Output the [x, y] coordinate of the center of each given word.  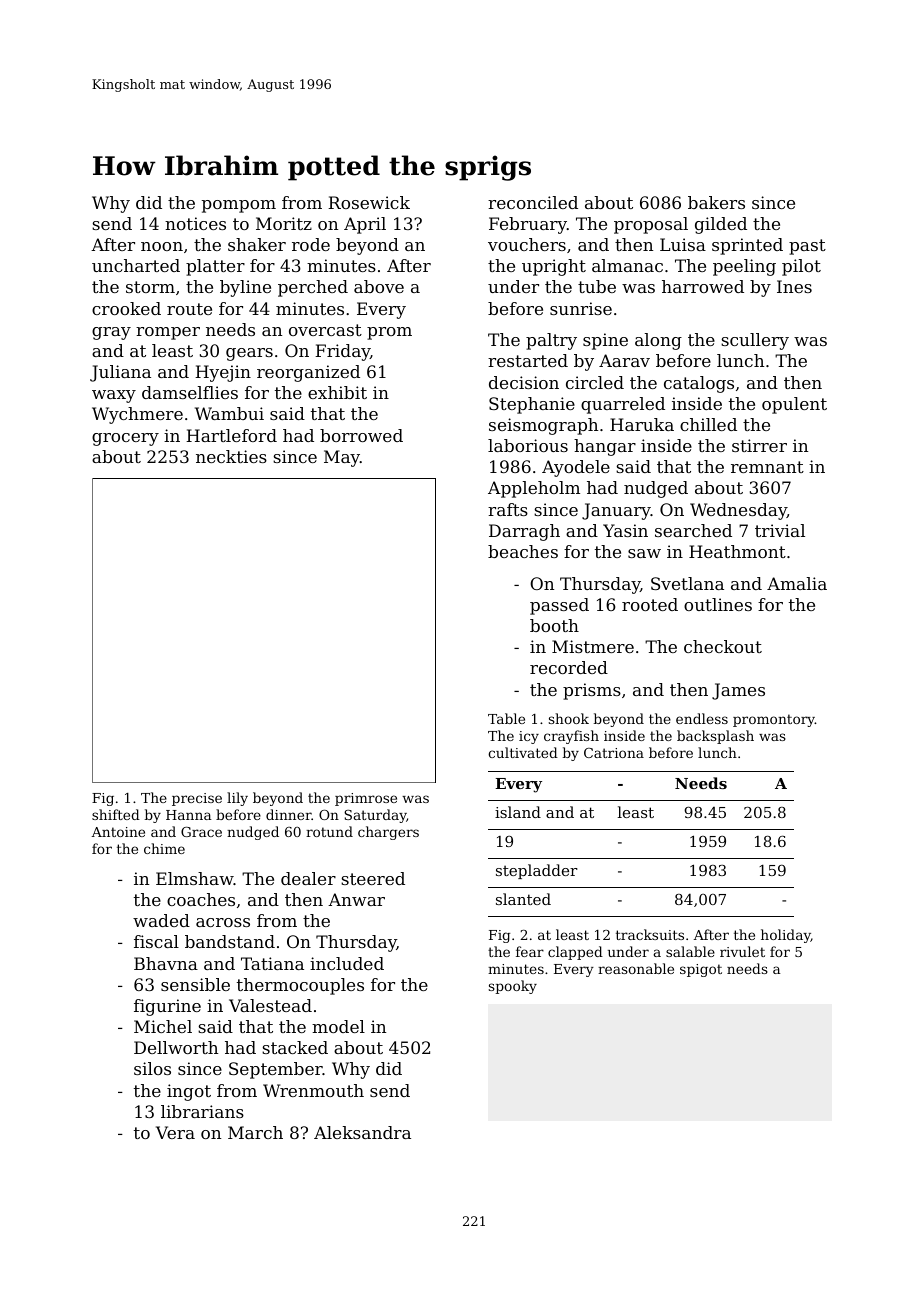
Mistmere [593, 646]
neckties [231, 456]
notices [195, 223]
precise [197, 799]
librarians [202, 1111]
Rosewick [369, 202]
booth [554, 625]
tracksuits [650, 934]
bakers [716, 202]
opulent [794, 405]
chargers [388, 833]
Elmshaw [195, 878]
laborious [528, 445]
